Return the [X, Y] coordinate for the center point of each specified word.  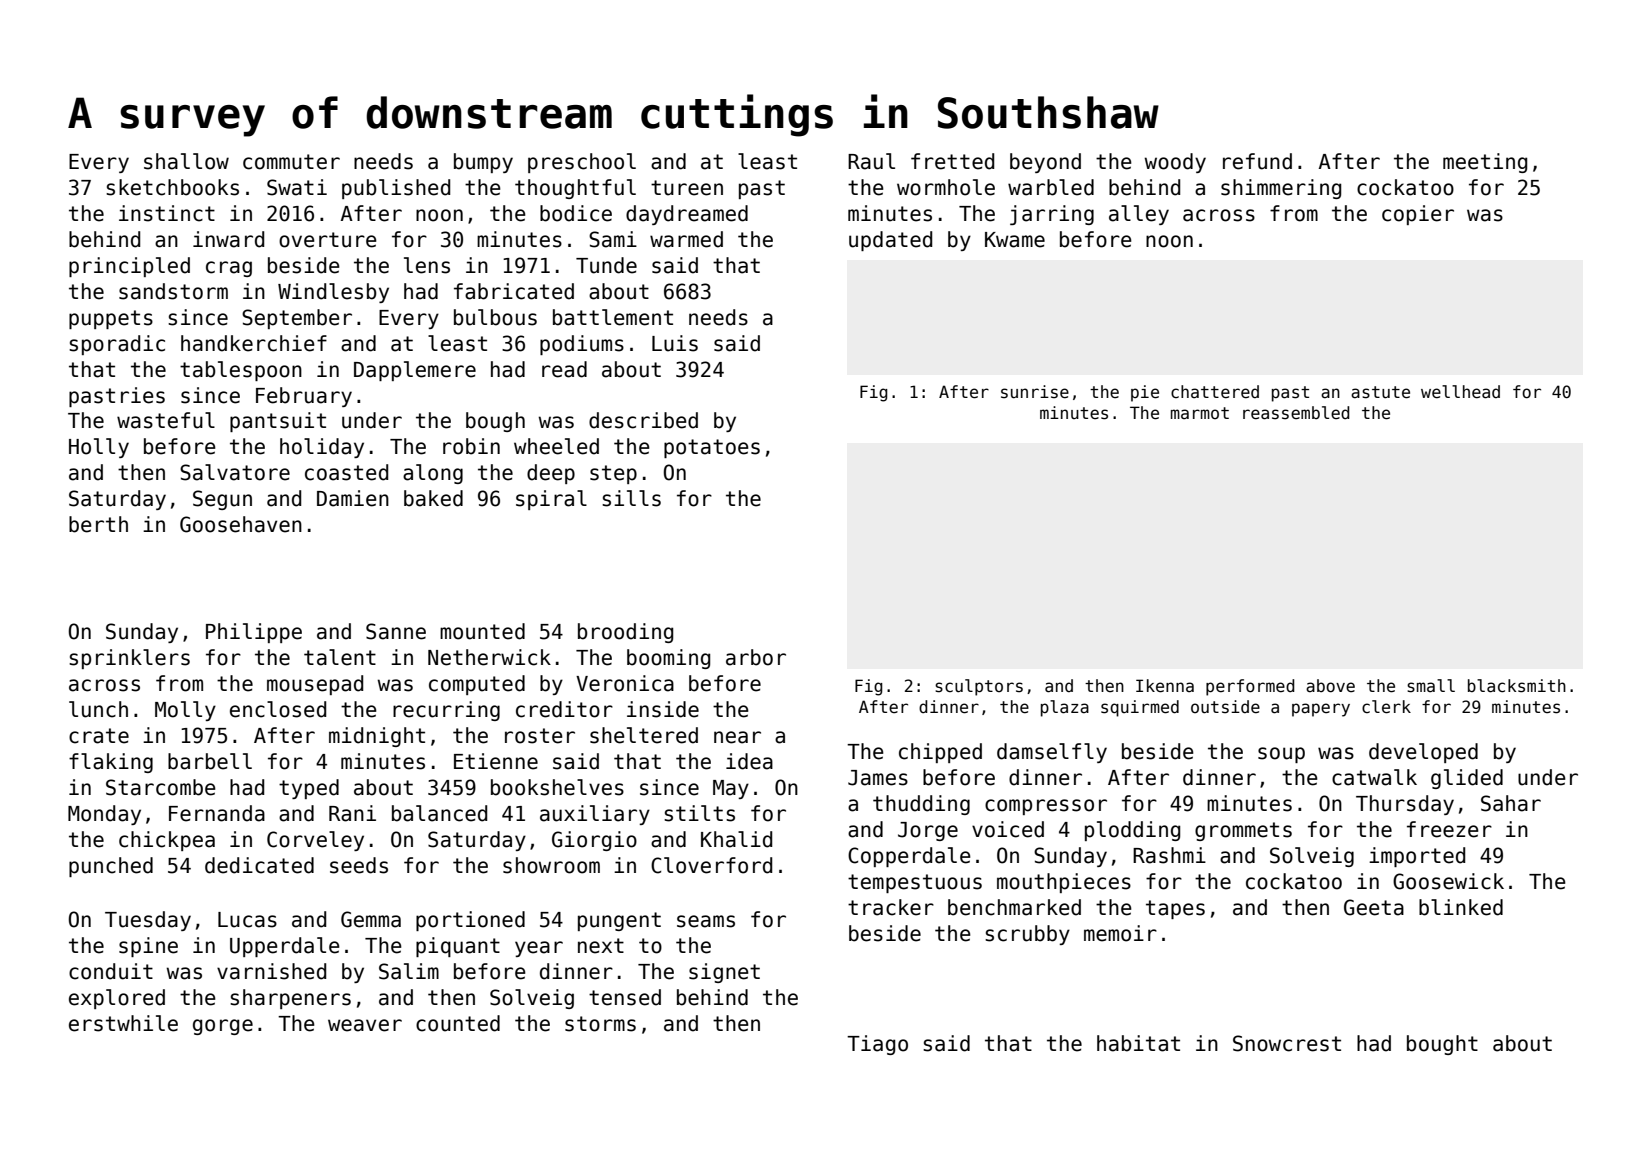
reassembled [1296, 413]
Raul [871, 161]
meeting [1485, 163]
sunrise [1035, 392]
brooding [625, 633]
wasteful [166, 420]
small [1431, 686]
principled [129, 267]
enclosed [278, 709]
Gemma [371, 919]
